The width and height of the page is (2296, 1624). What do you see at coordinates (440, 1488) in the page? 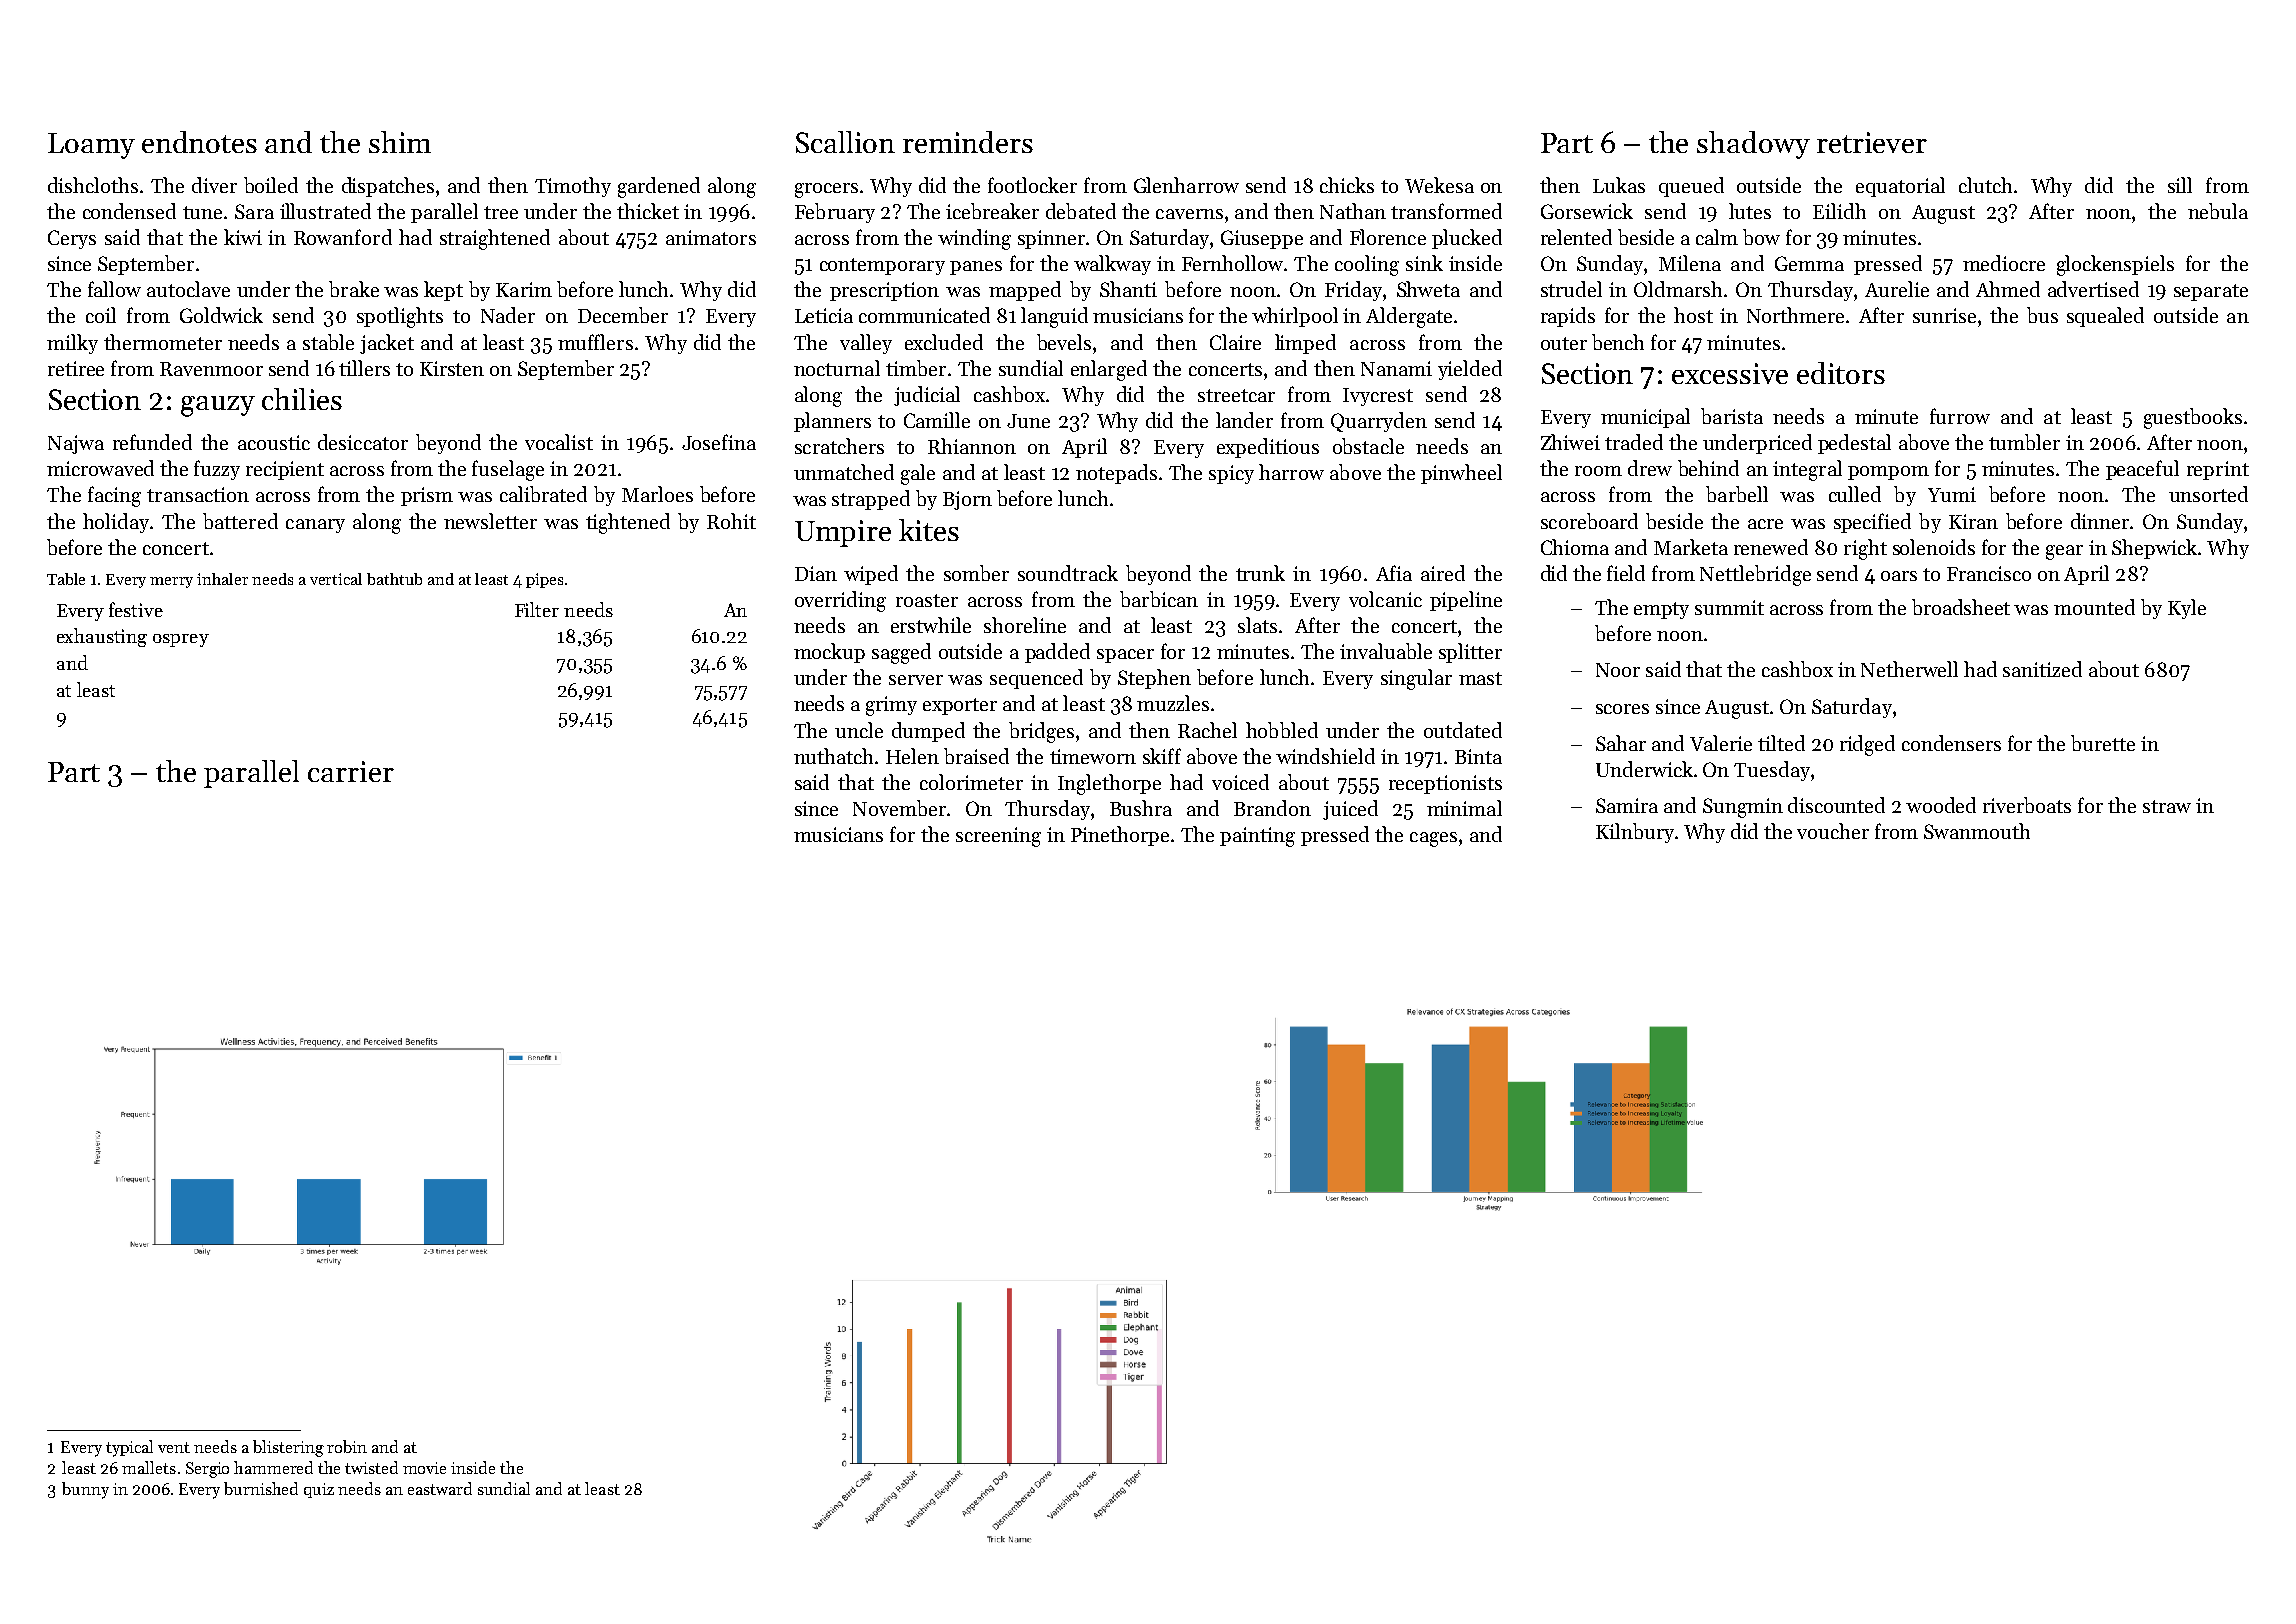
I see `eastward` at bounding box center [440, 1488].
